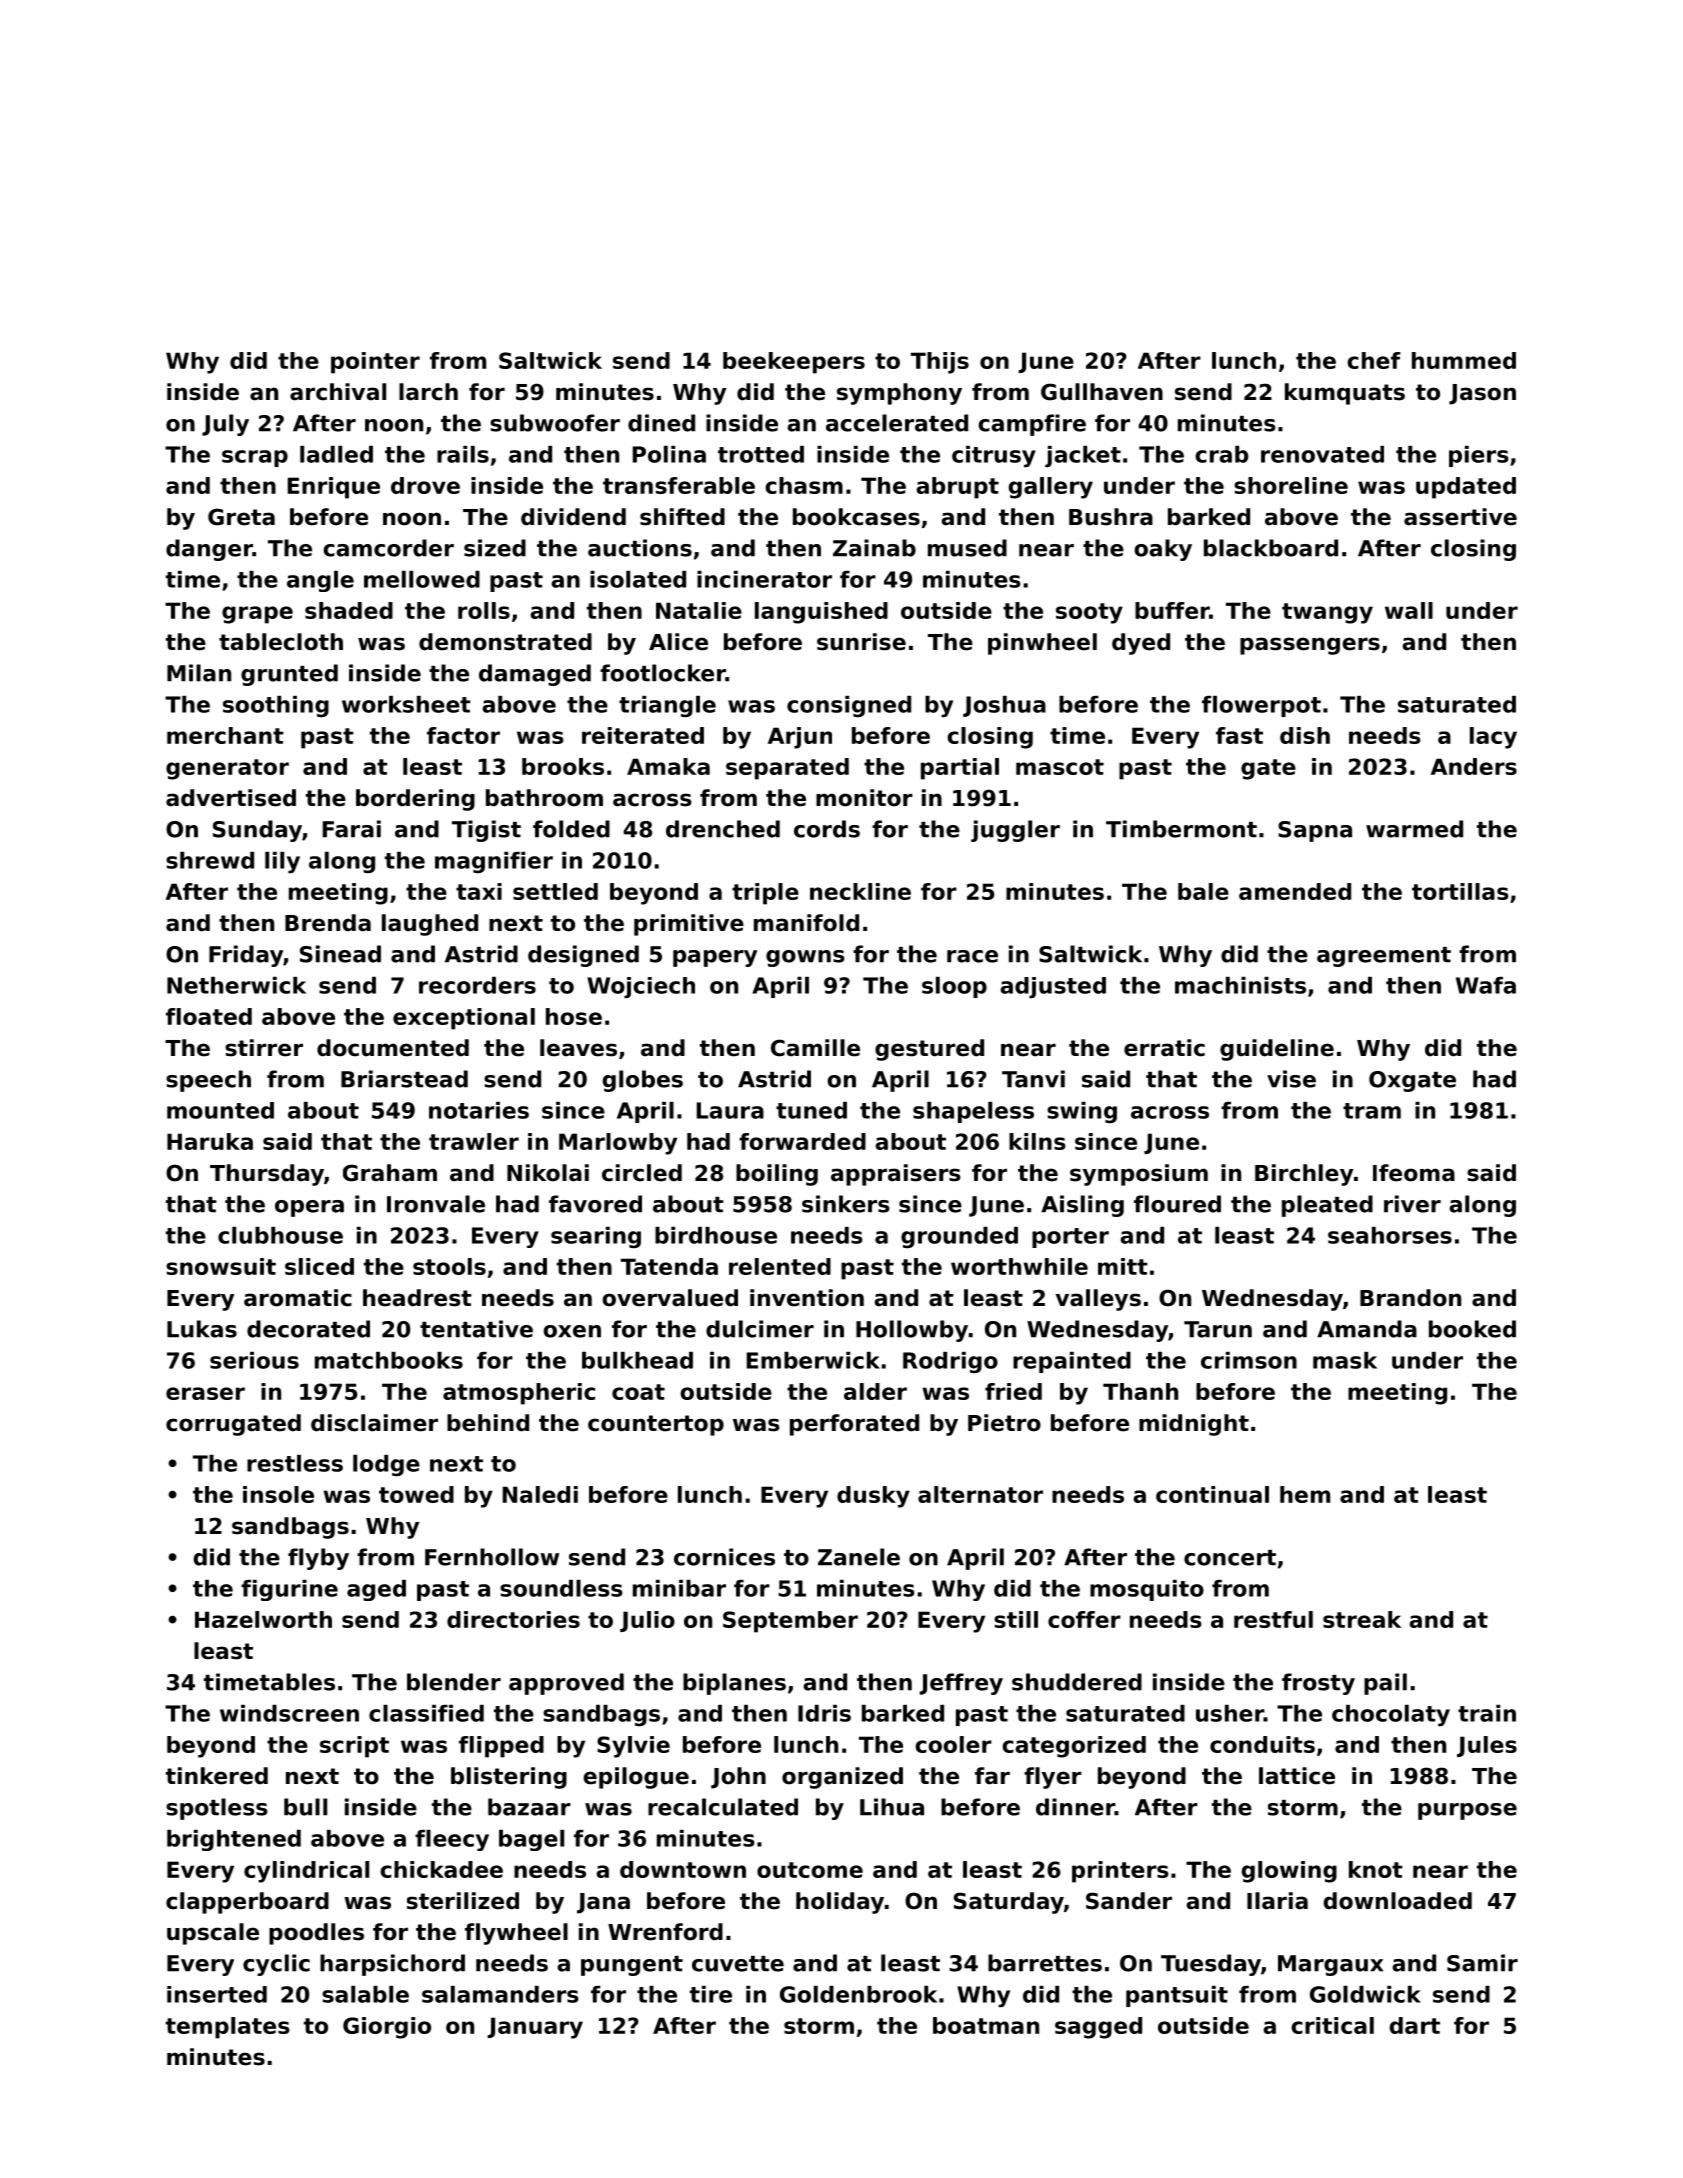 The width and height of the image is (1683, 2178). Describe the element at coordinates (1015, 831) in the image. I see `juggler` at that location.
